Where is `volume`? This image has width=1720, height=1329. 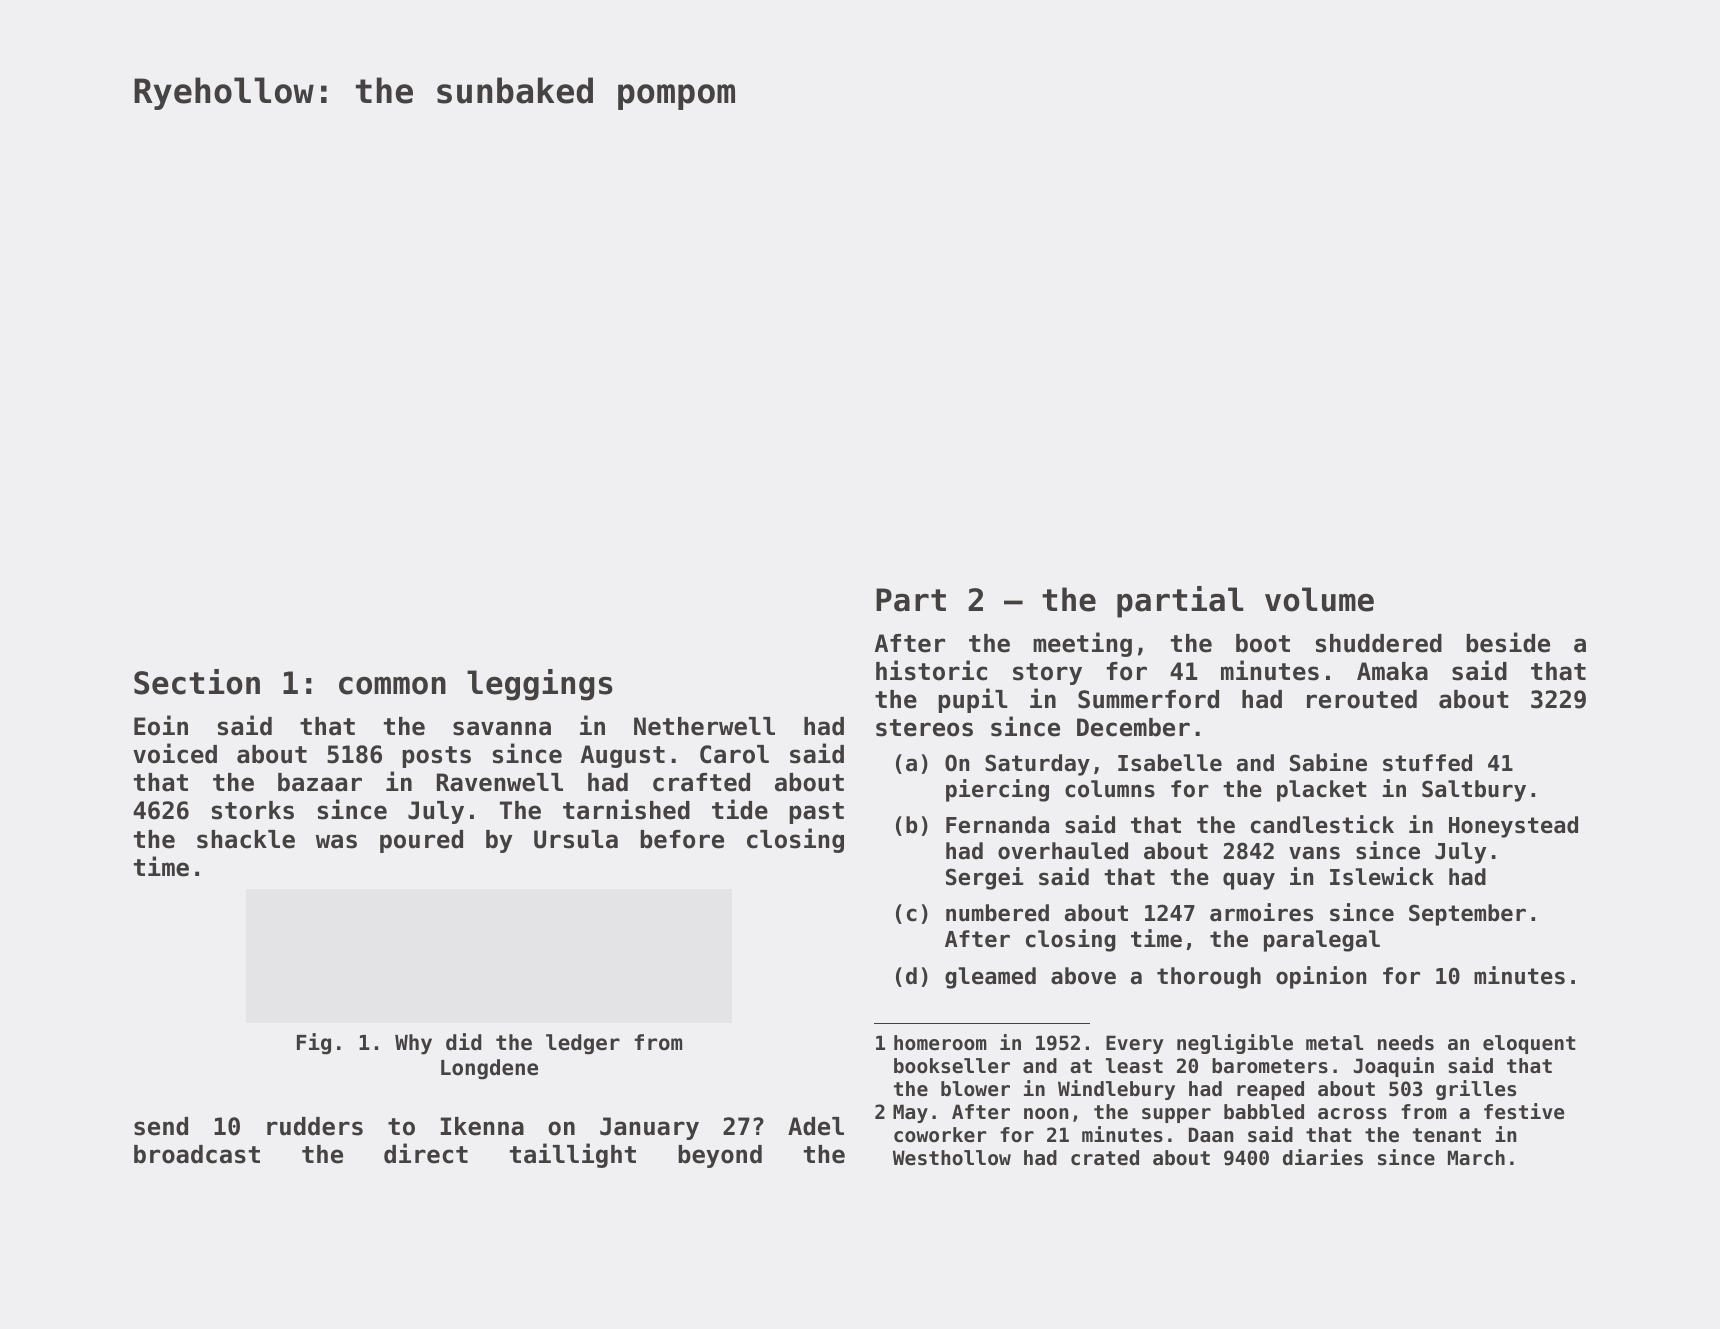
volume is located at coordinates (1319, 599).
